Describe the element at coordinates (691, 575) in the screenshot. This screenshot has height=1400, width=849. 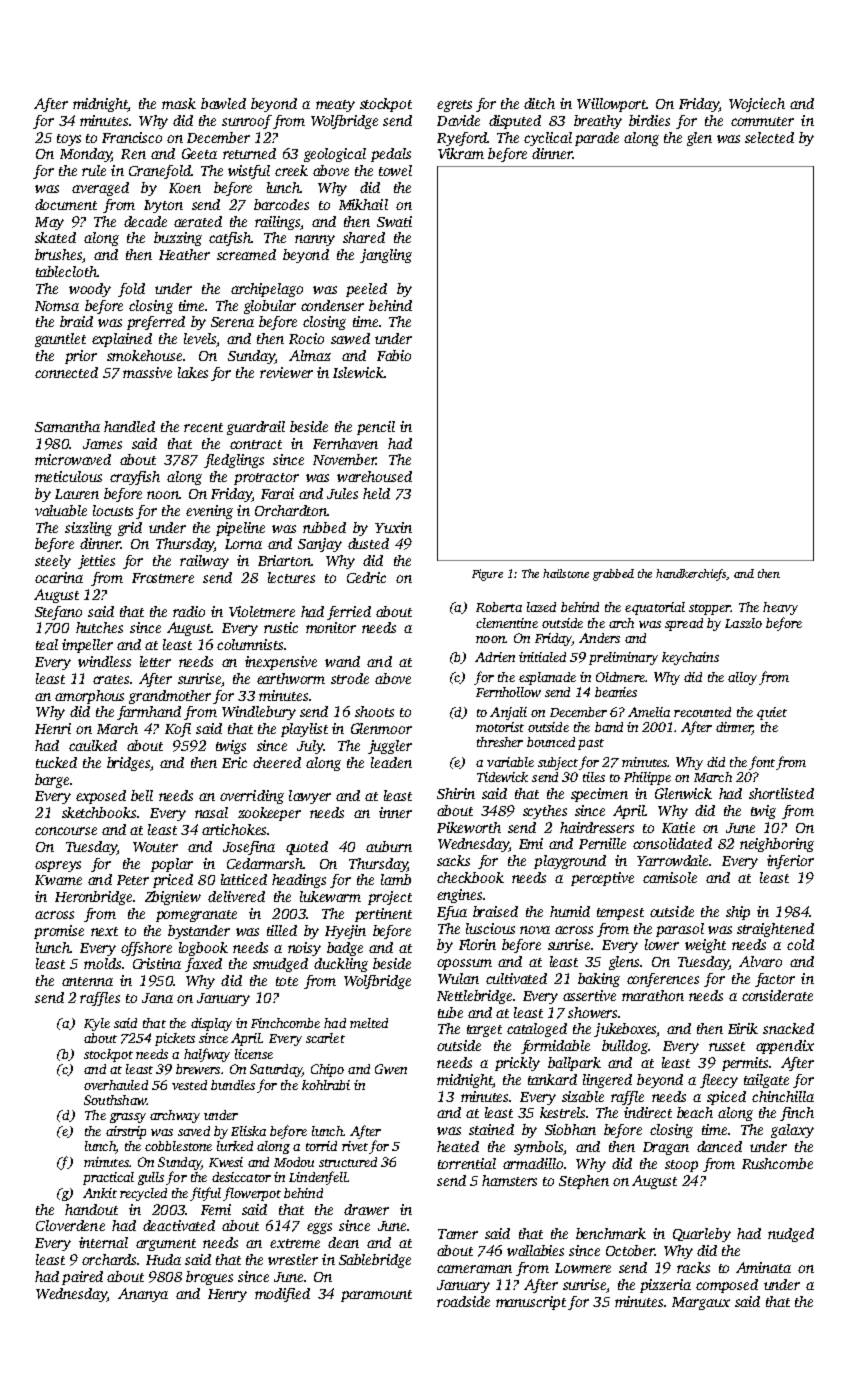
I see `handkerchiefs` at that location.
